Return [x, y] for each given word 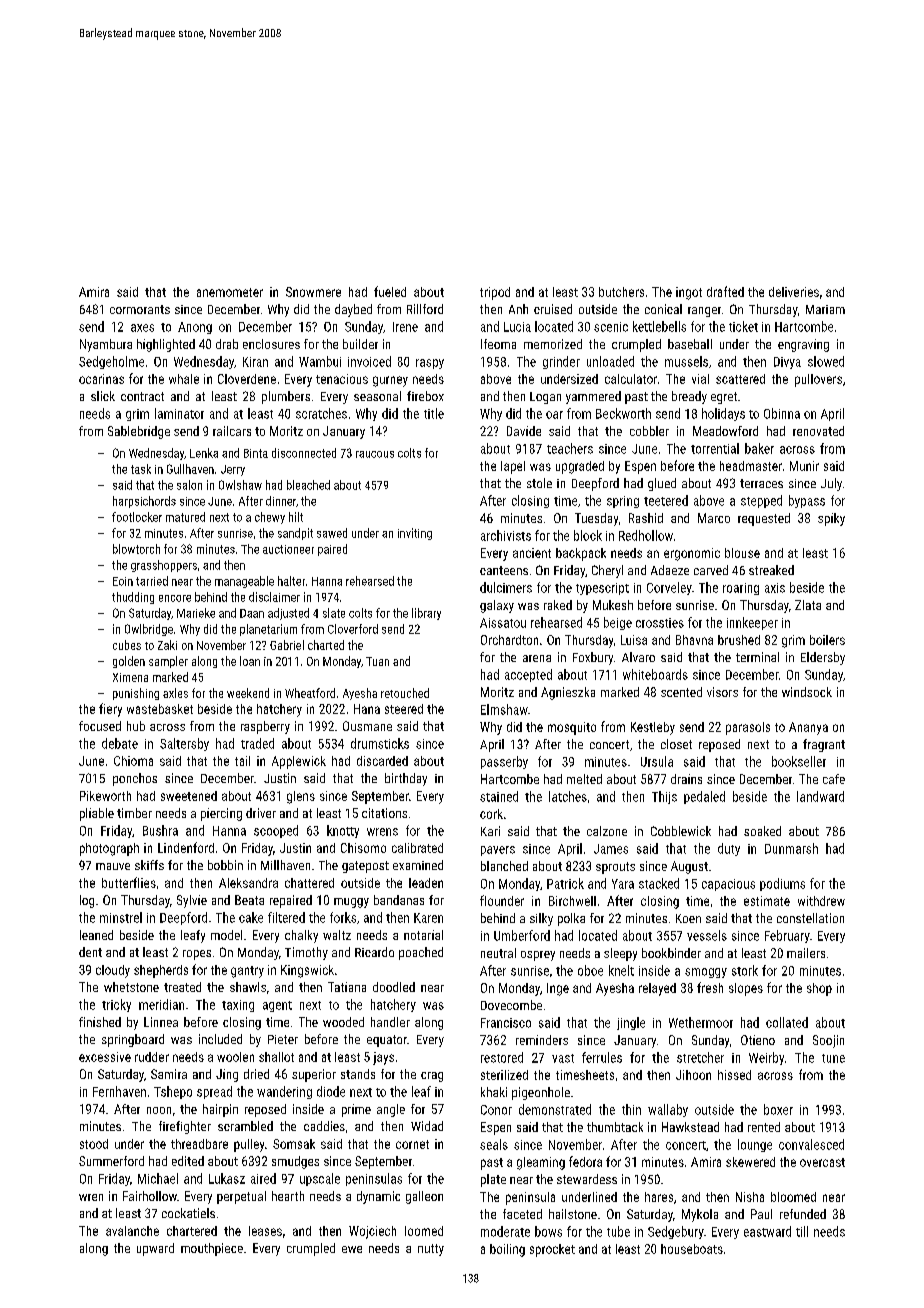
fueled [390, 291]
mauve [113, 866]
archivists [506, 535]
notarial [423, 935]
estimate [767, 901]
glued [662, 484]
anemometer [230, 292]
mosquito [572, 728]
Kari [490, 831]
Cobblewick [681, 831]
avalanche [132, 1231]
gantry [247, 972]
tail [242, 761]
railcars [232, 431]
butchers [621, 292]
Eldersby [823, 658]
